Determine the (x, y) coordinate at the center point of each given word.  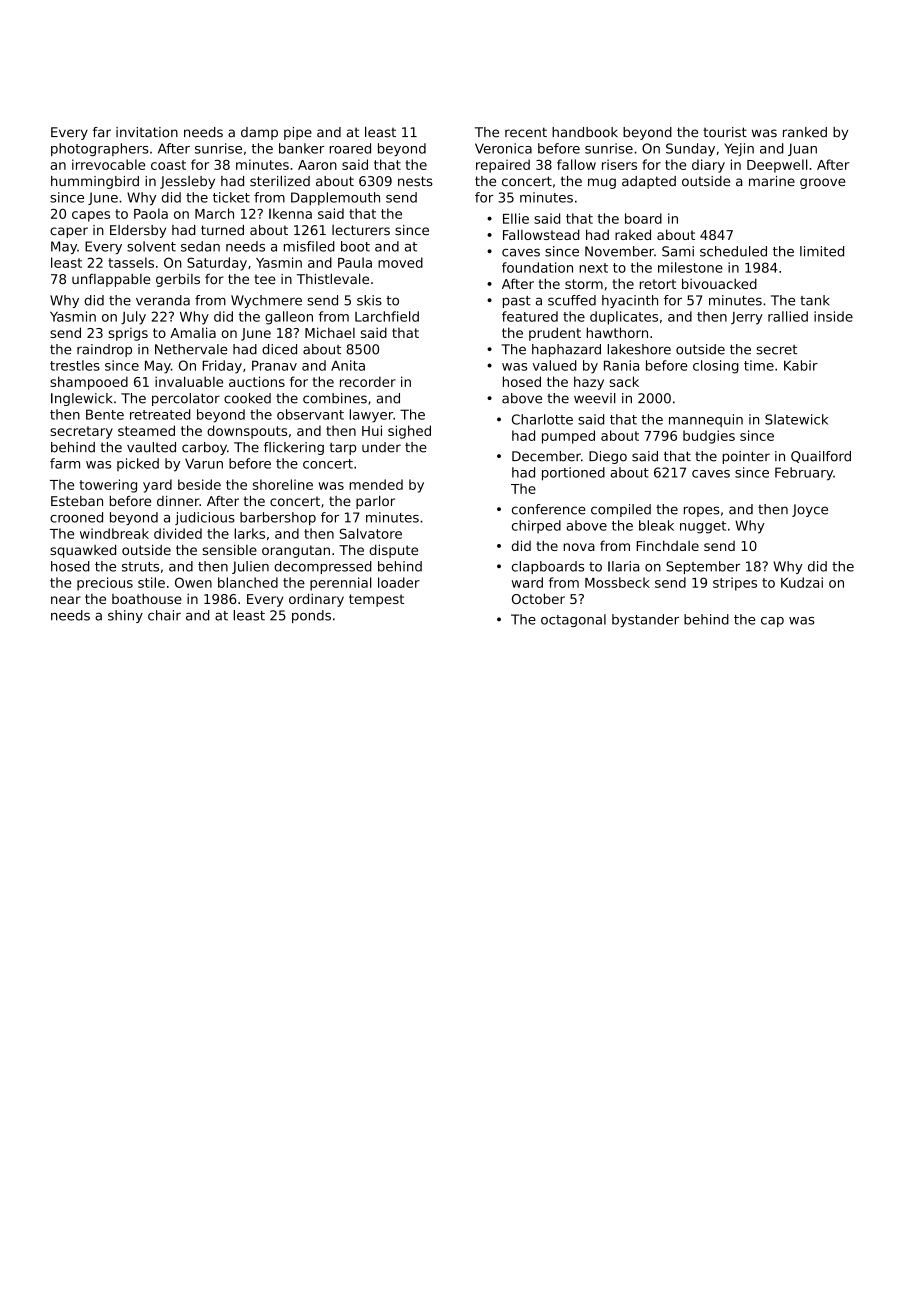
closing (716, 367)
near (66, 600)
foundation (537, 267)
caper (69, 232)
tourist (725, 132)
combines (335, 398)
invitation (147, 132)
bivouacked (719, 283)
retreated (160, 414)
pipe (298, 133)
